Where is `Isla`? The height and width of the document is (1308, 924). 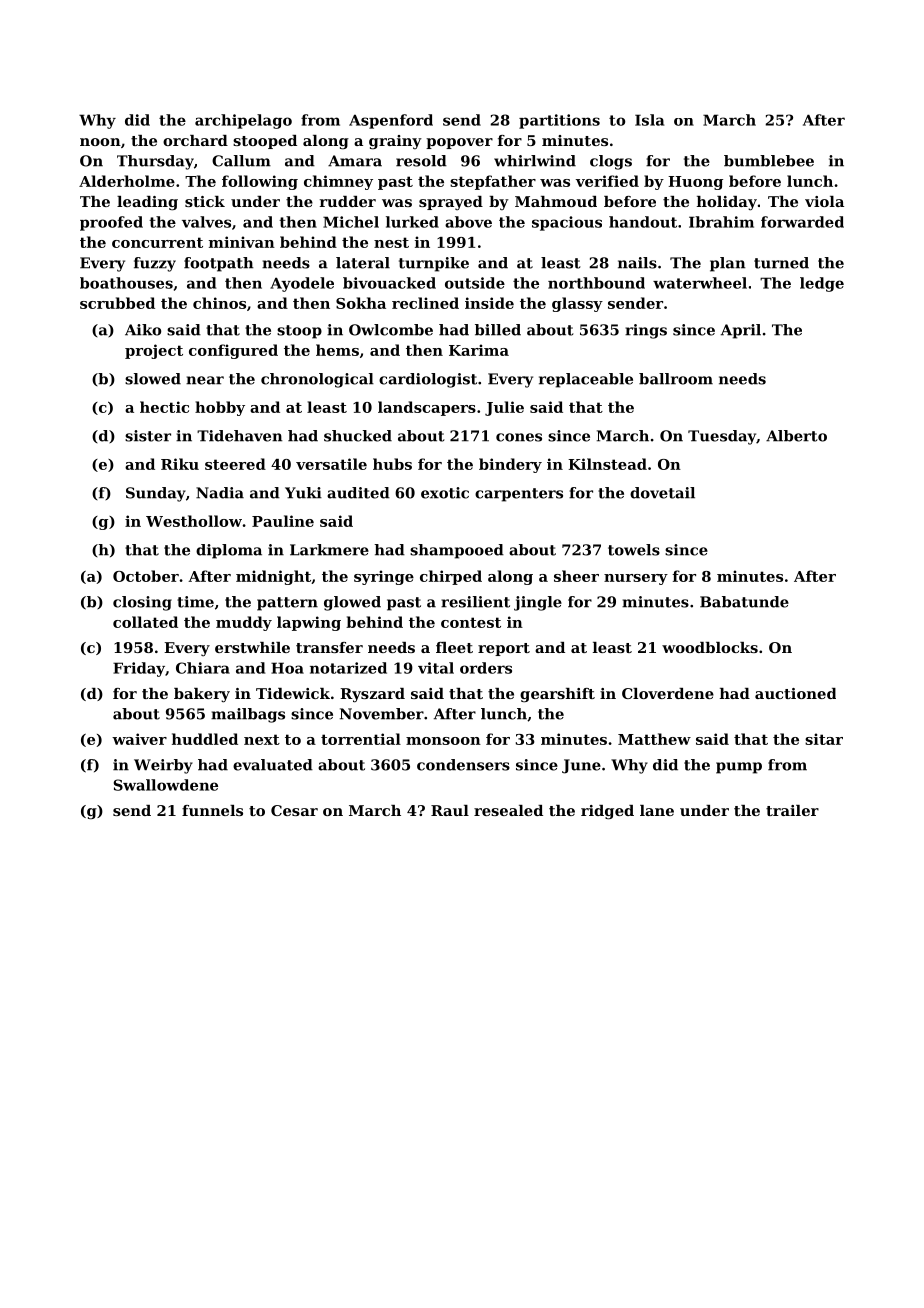 Isla is located at coordinates (649, 120).
